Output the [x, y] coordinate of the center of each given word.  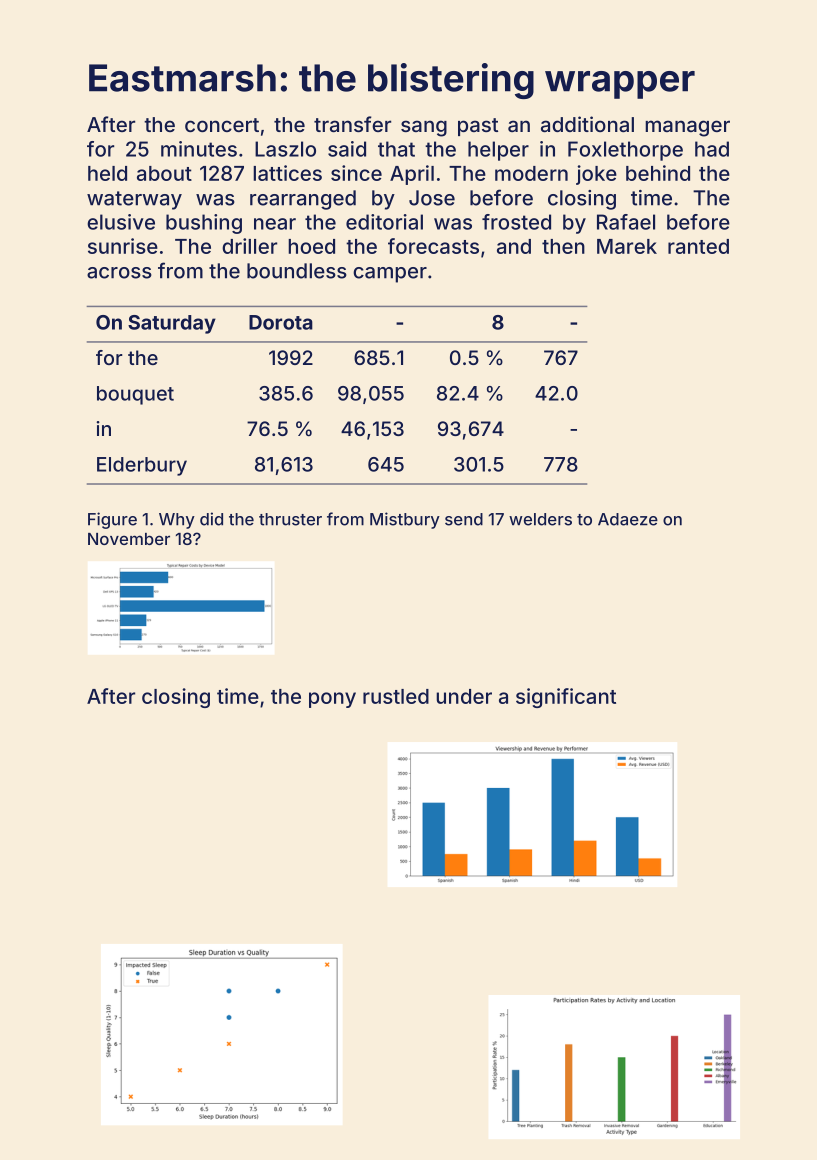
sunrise [123, 246]
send [464, 519]
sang [424, 128]
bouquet [135, 395]
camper [390, 275]
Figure [112, 520]
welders [540, 519]
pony [332, 700]
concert [222, 125]
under [464, 696]
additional [587, 124]
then [563, 246]
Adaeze [628, 519]
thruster [290, 519]
